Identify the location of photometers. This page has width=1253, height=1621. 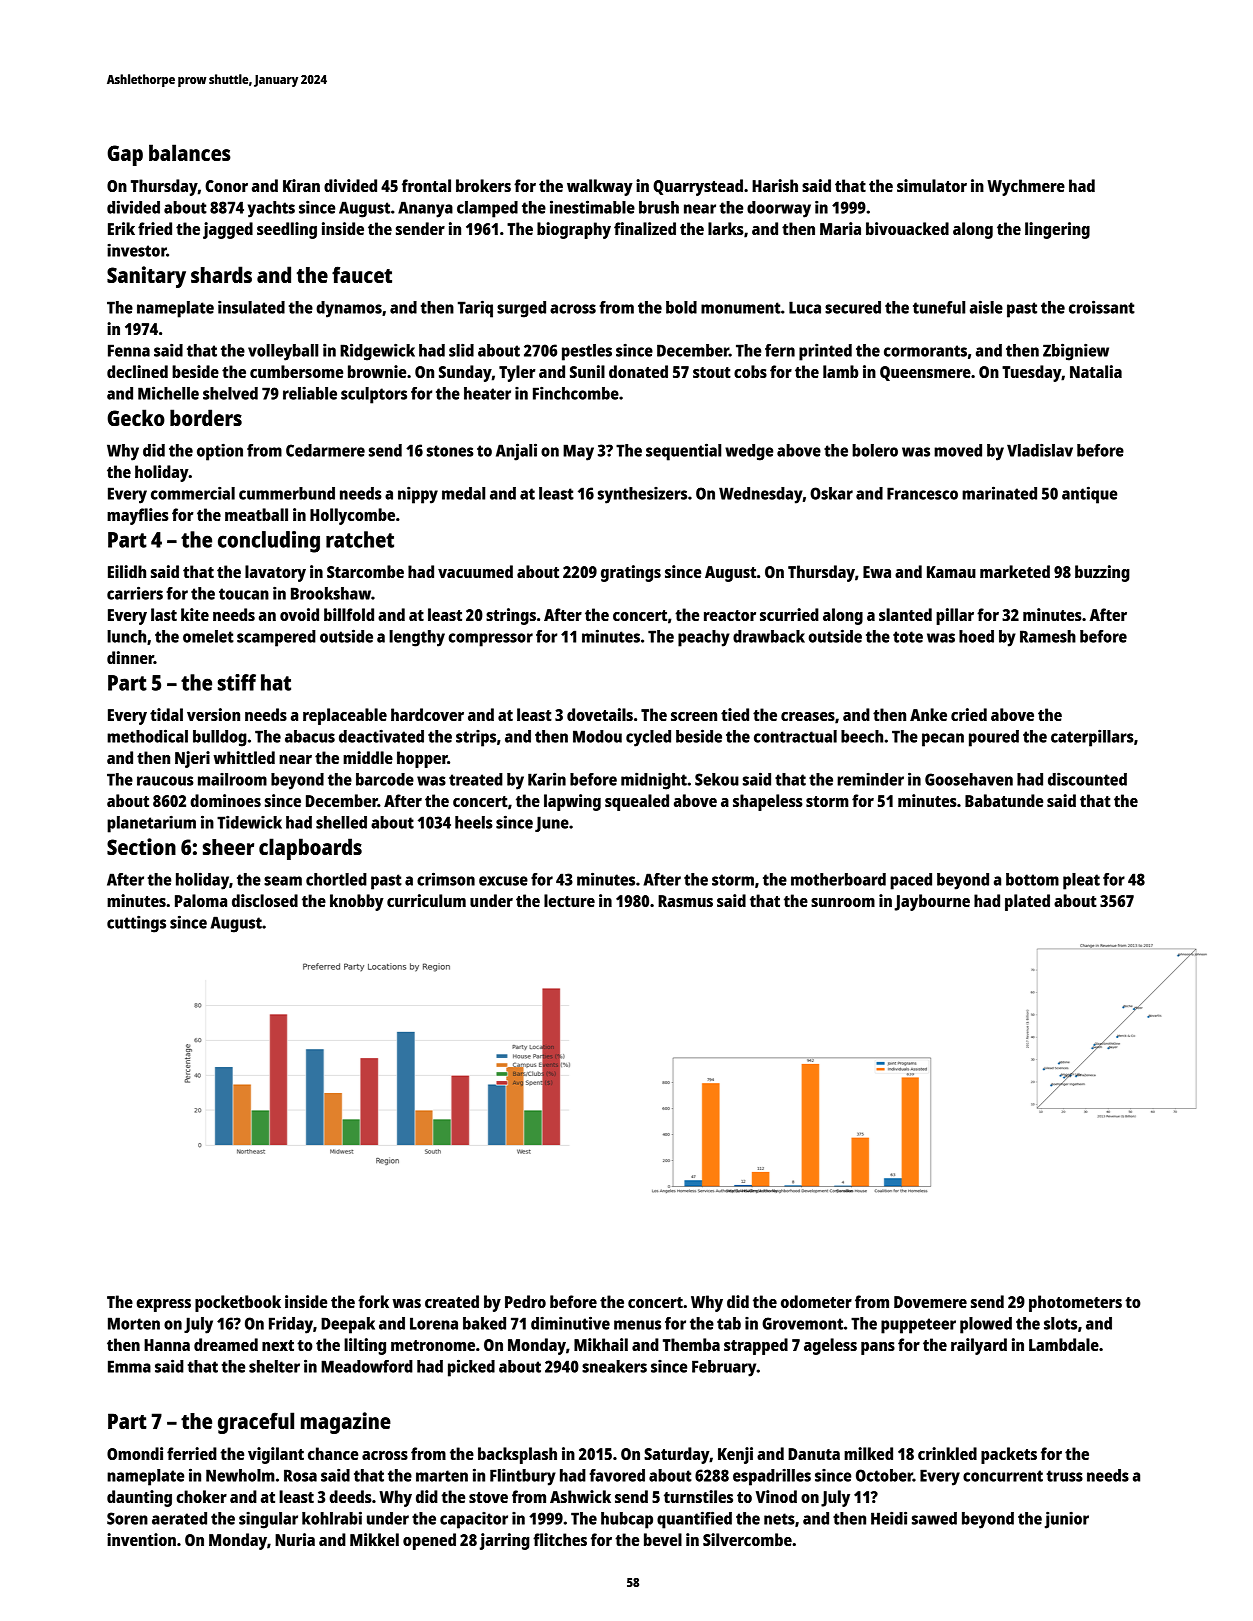
(1075, 1303).
